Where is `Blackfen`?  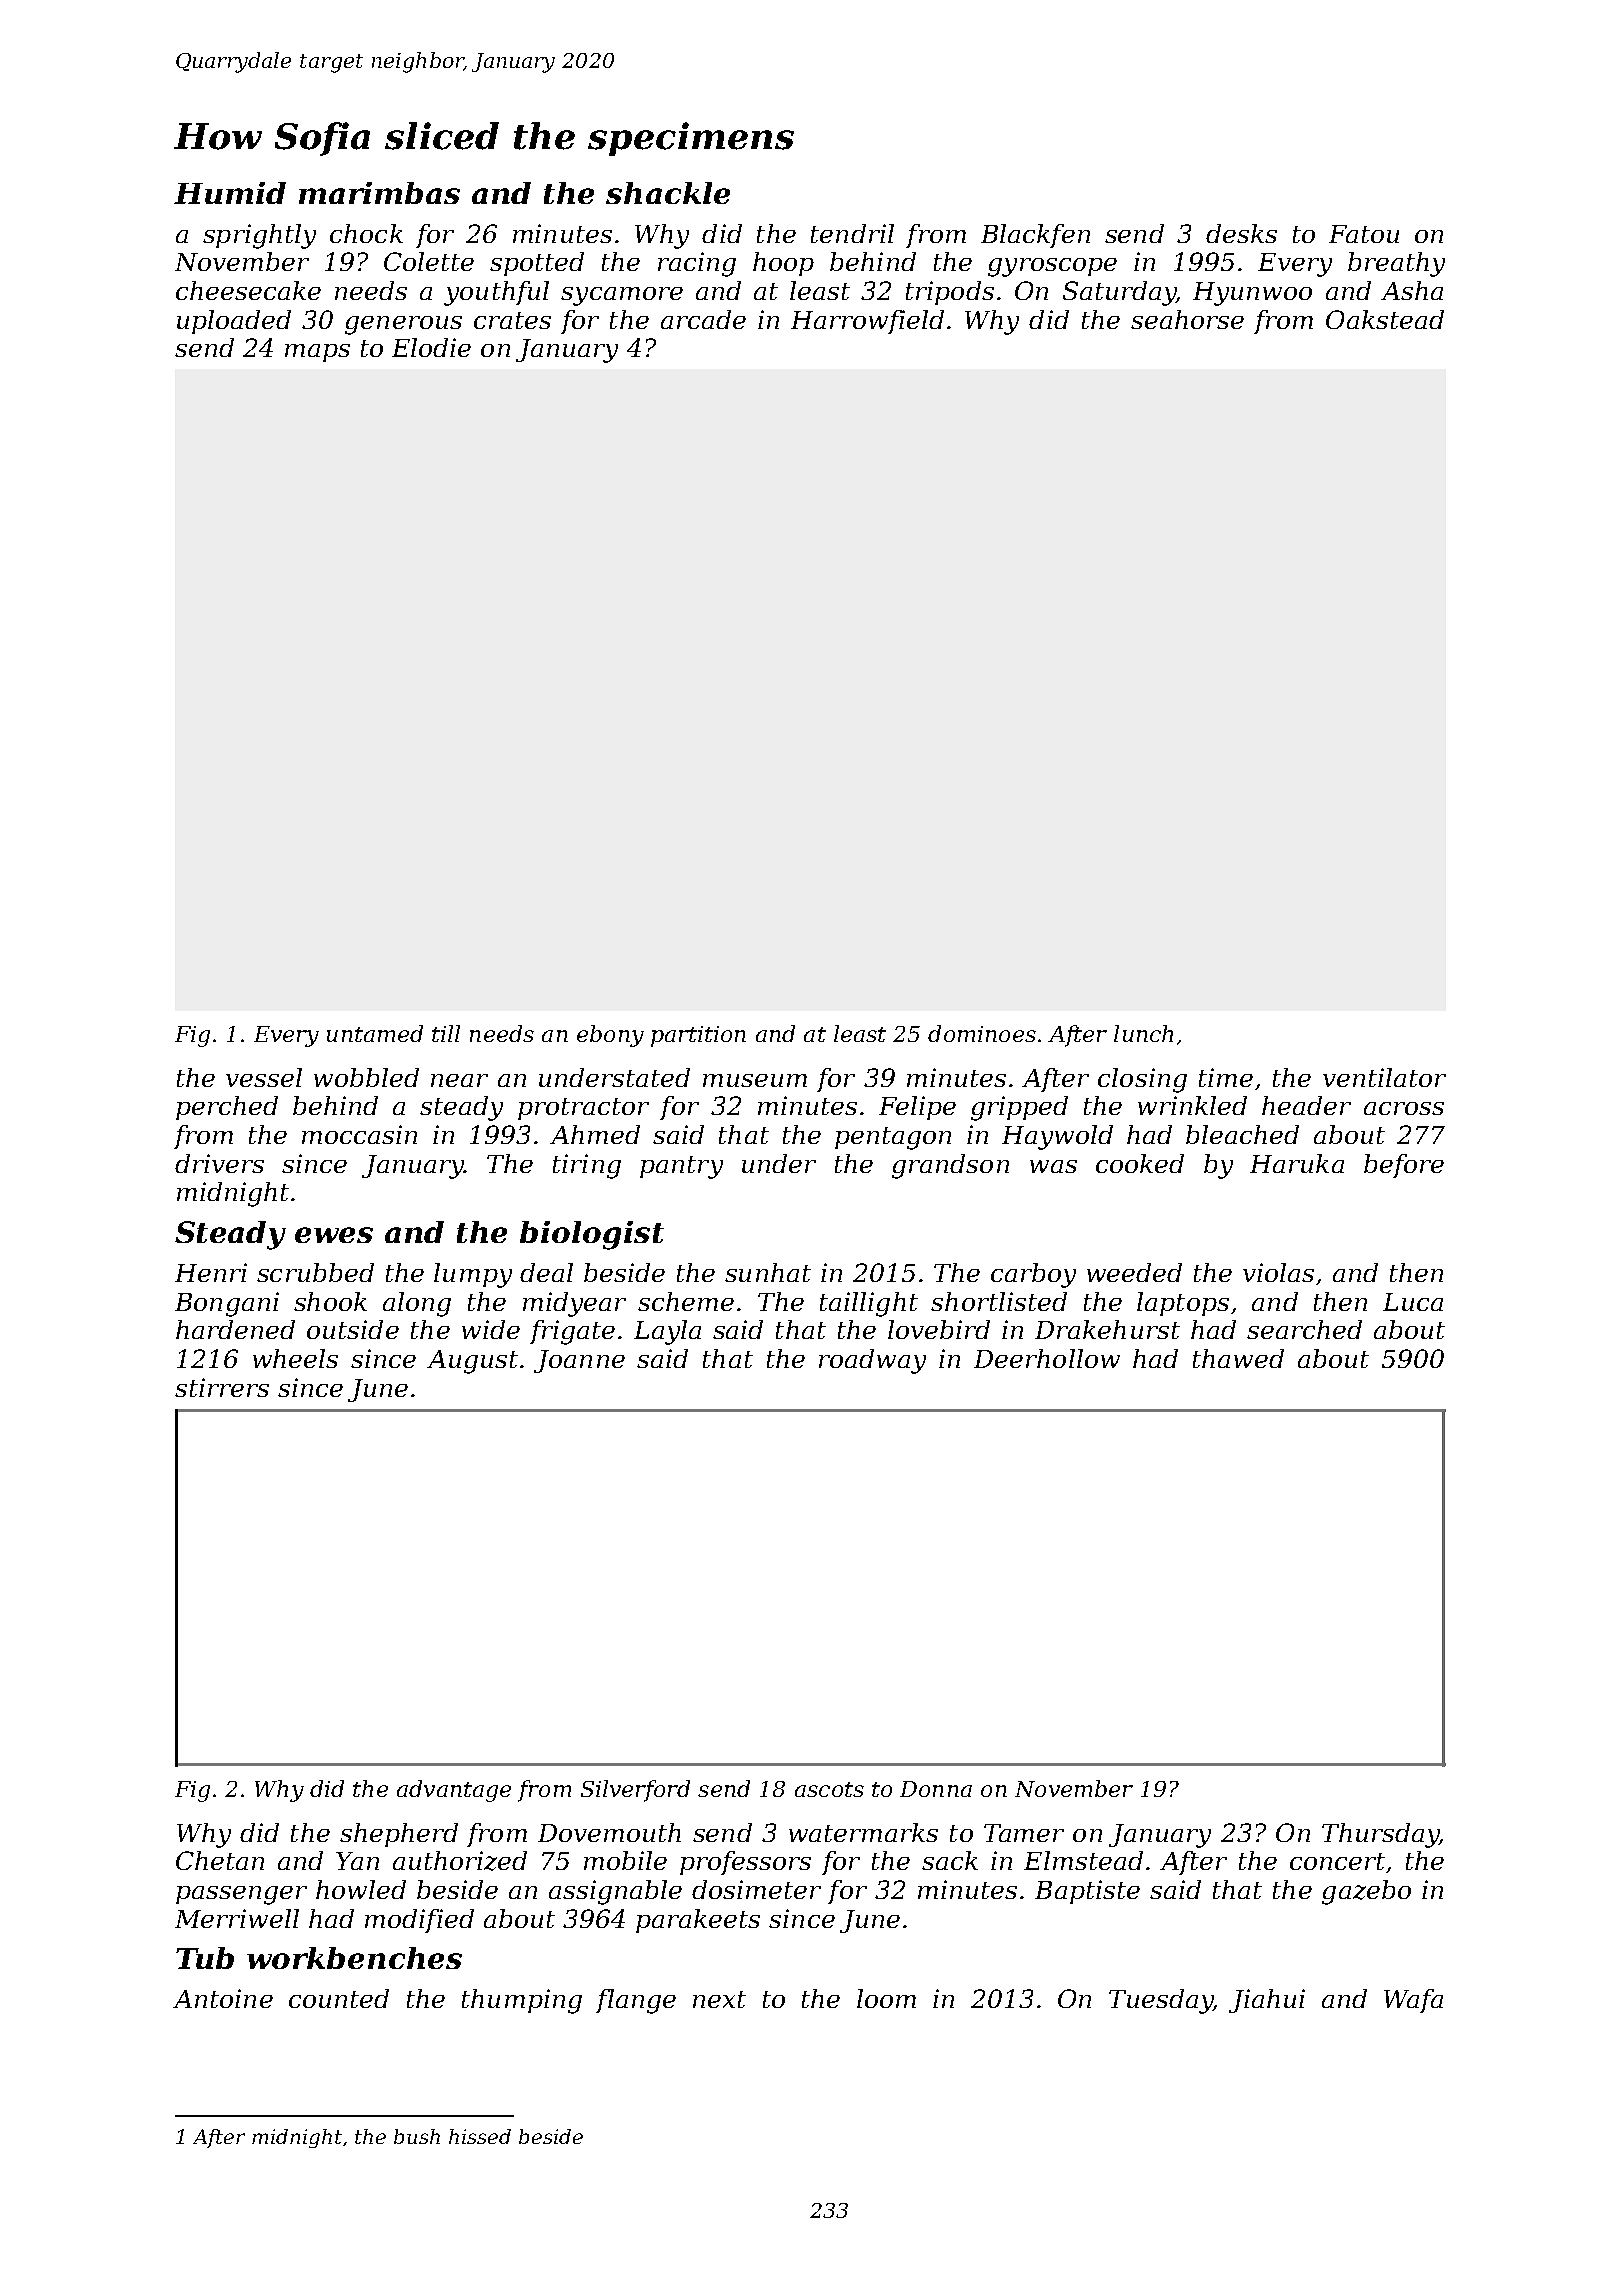
Blackfen is located at coordinates (1035, 236).
